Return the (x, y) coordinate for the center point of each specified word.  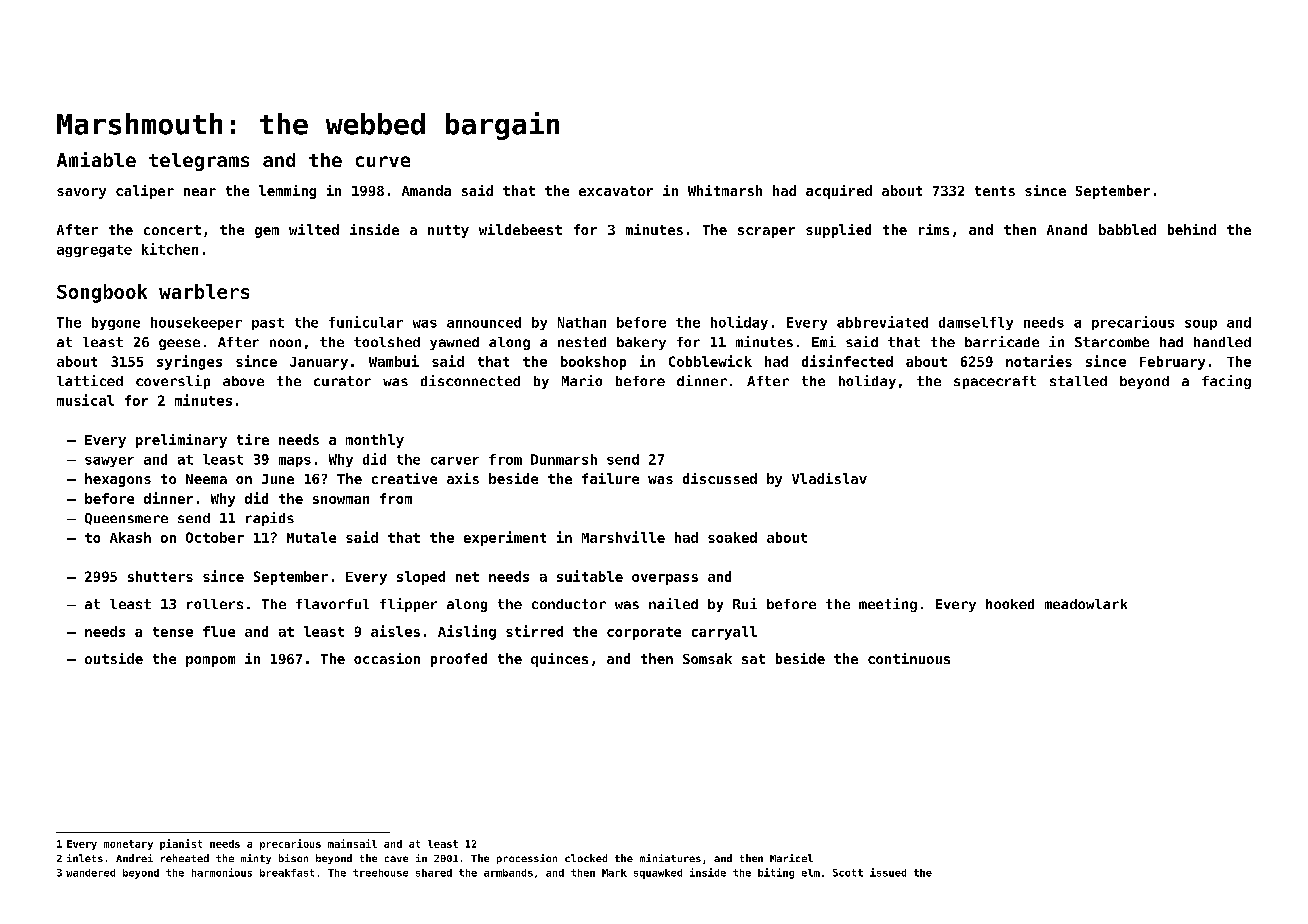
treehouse (380, 873)
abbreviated (882, 322)
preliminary (181, 441)
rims (934, 229)
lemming (287, 192)
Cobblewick (710, 361)
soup (1201, 325)
